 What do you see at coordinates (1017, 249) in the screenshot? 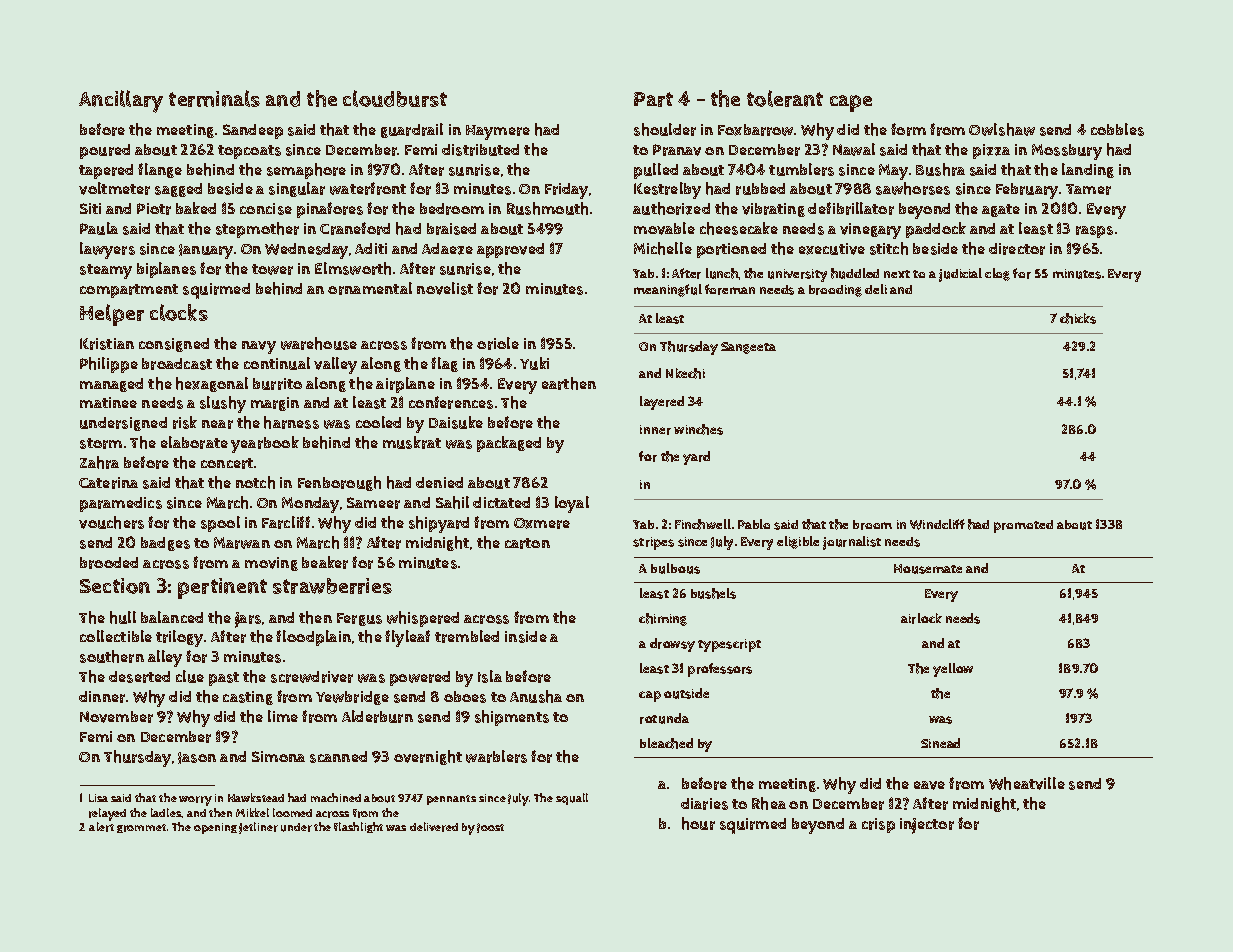
I see `director` at bounding box center [1017, 249].
